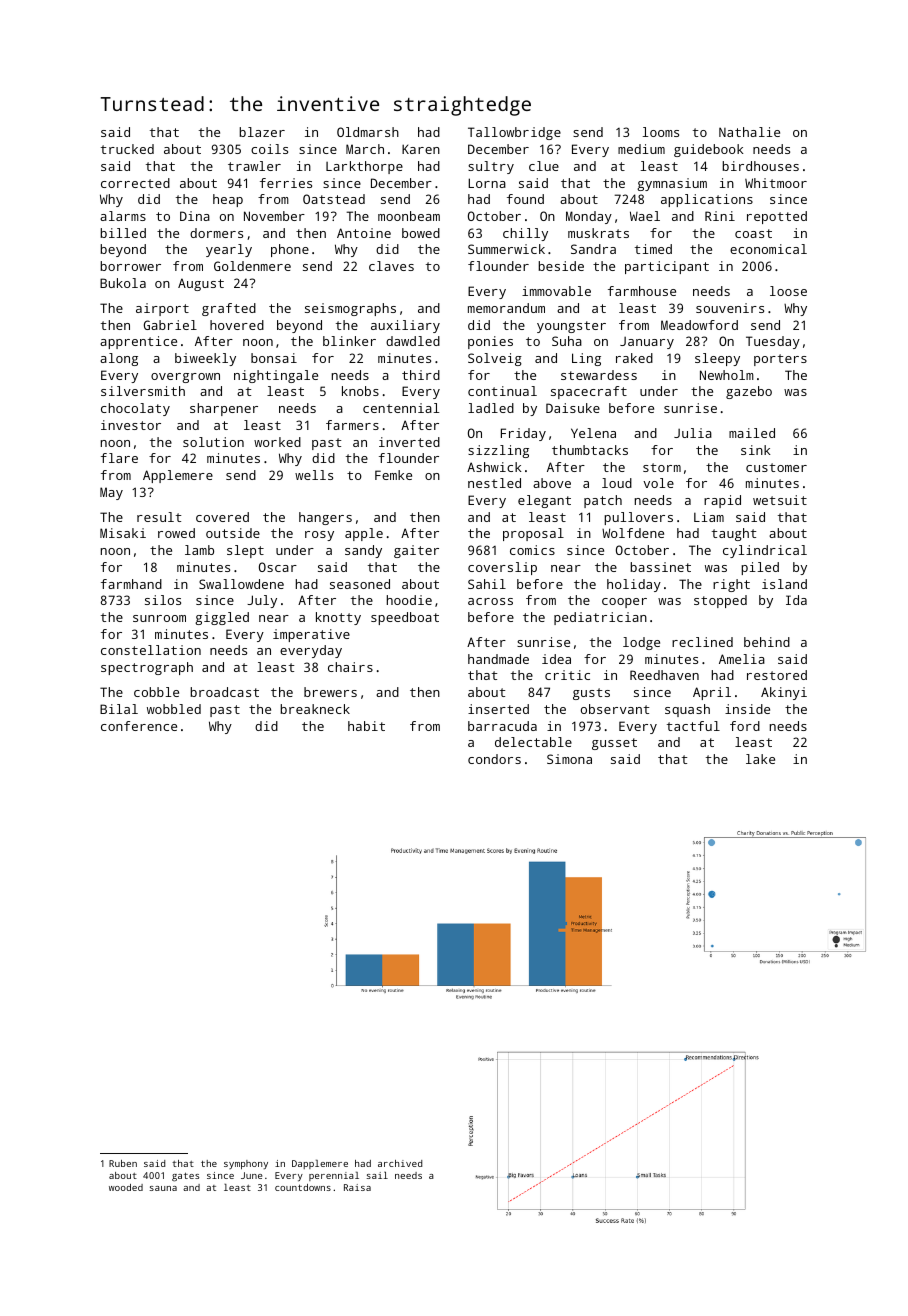 This image has height=1316, width=908. What do you see at coordinates (752, 433) in the image?
I see `mailed` at bounding box center [752, 433].
